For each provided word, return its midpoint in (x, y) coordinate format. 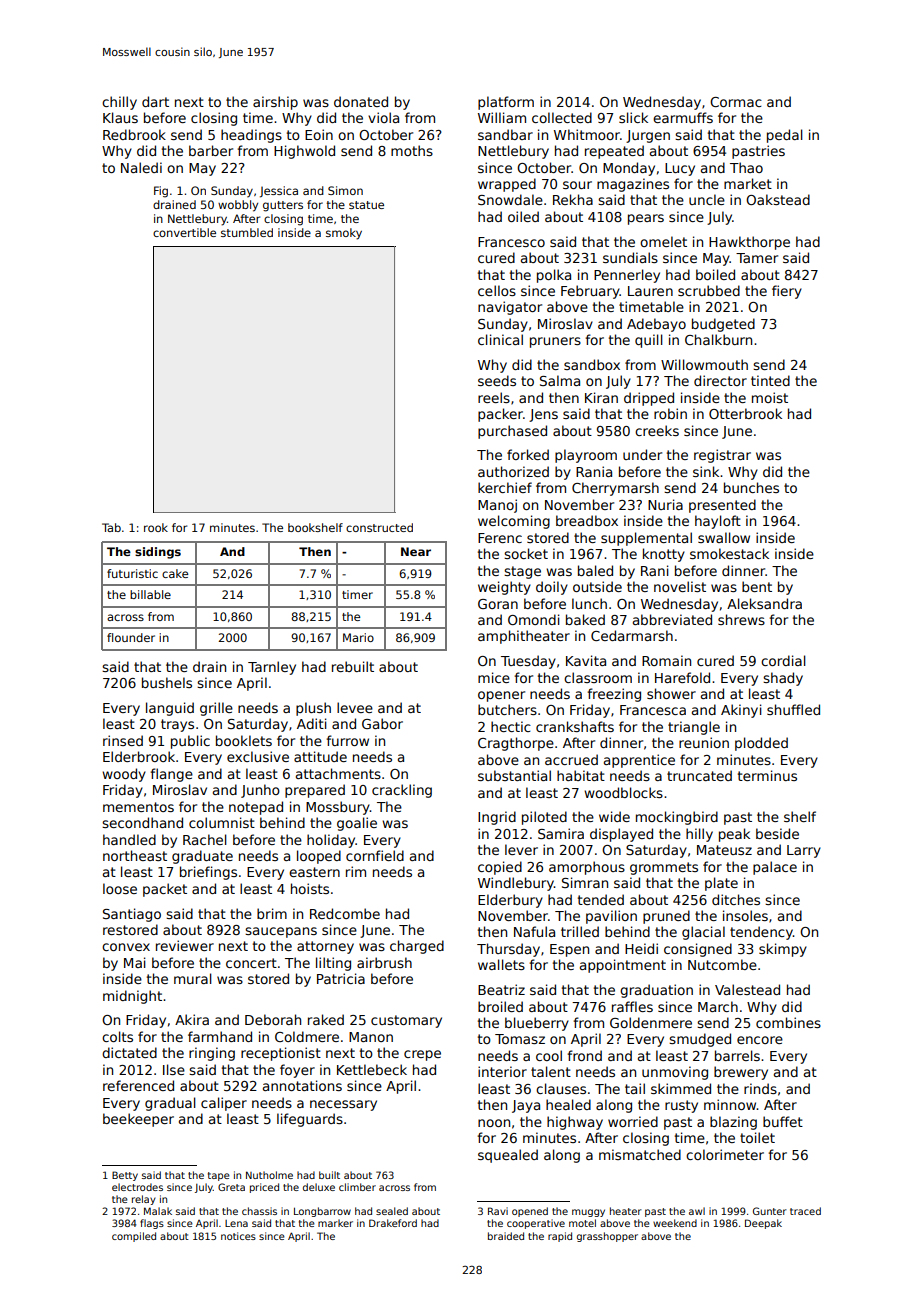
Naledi (141, 167)
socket (526, 553)
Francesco (511, 242)
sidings (158, 553)
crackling (402, 791)
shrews (741, 619)
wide (614, 816)
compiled (134, 1237)
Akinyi (741, 711)
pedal (785, 136)
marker (335, 1223)
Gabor (382, 723)
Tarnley (272, 668)
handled (129, 839)
